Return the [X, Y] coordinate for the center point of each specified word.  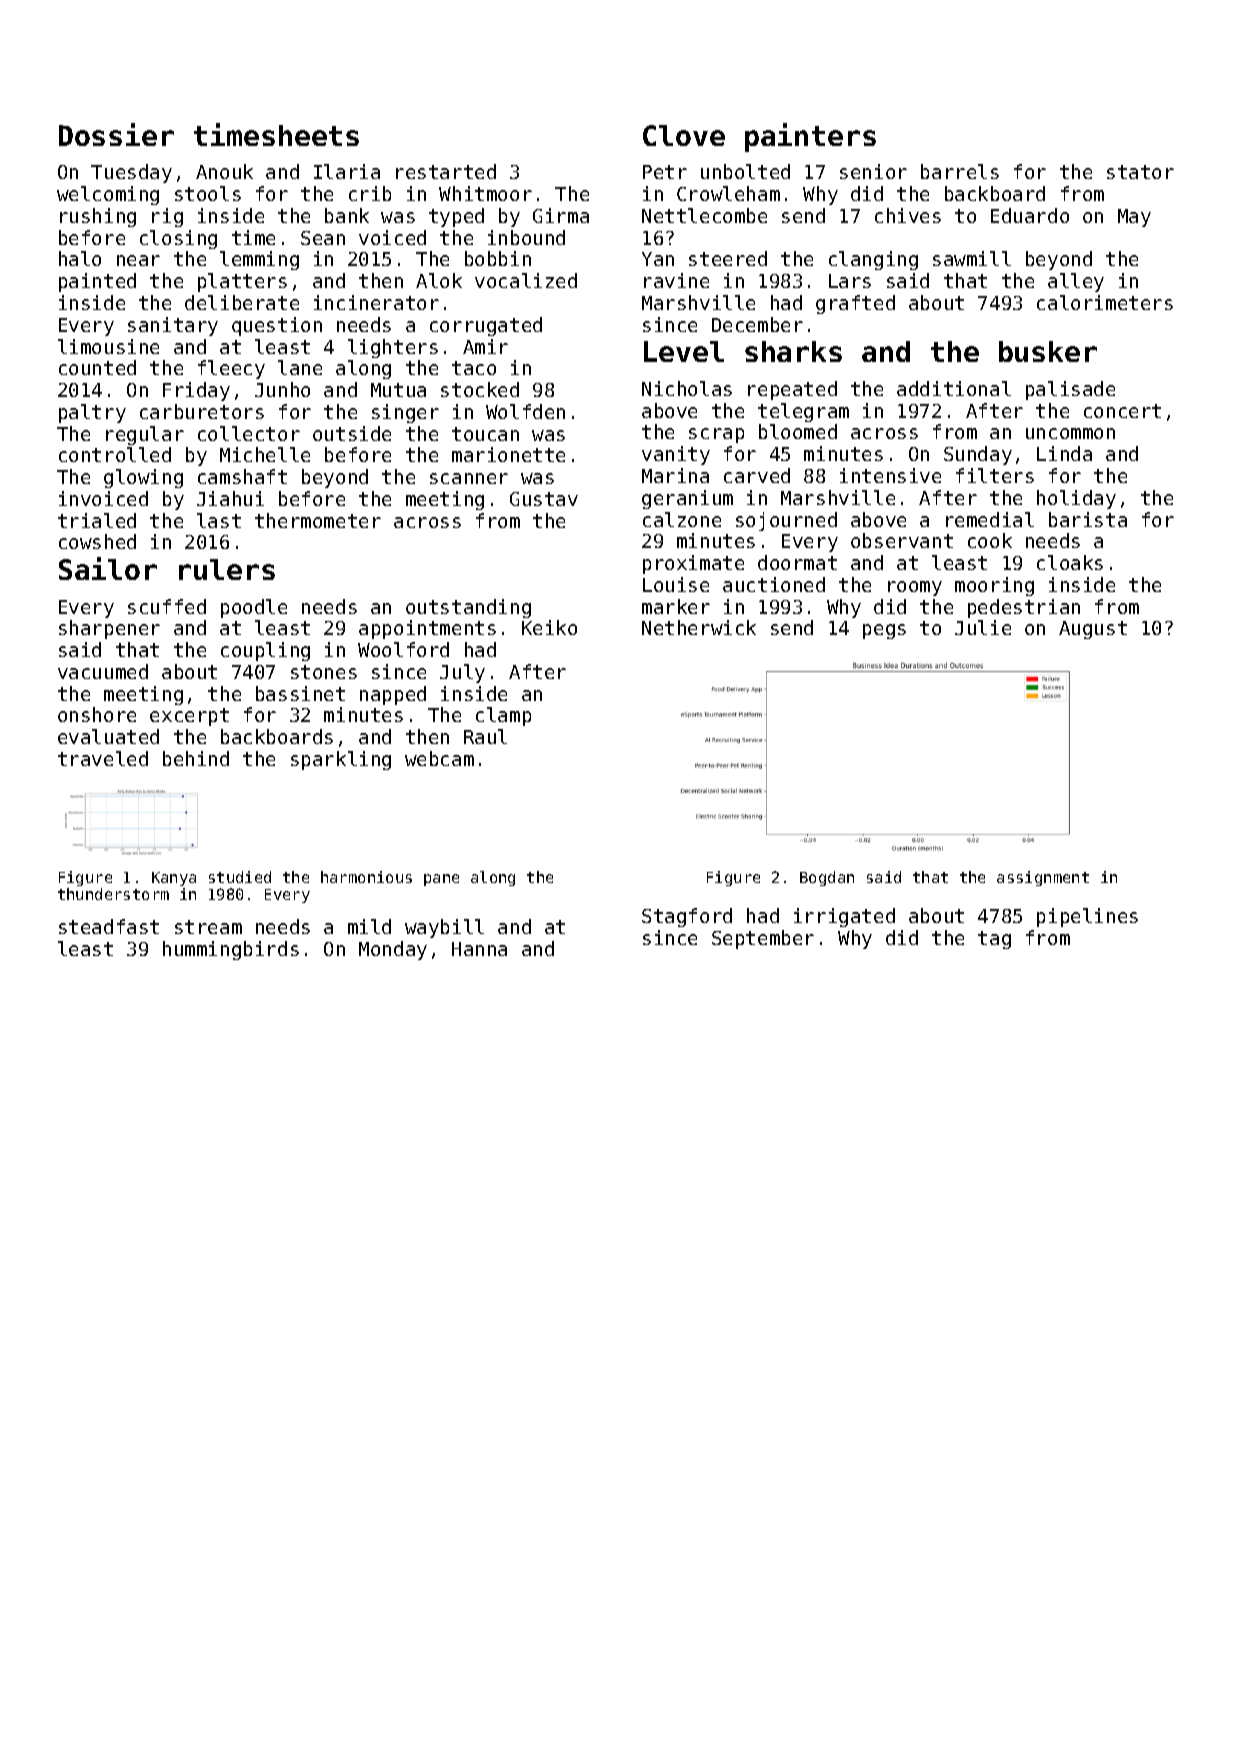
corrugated [486, 326]
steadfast [109, 926]
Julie [983, 627]
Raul [485, 736]
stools [208, 193]
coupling [265, 651]
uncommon [1070, 433]
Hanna [479, 949]
